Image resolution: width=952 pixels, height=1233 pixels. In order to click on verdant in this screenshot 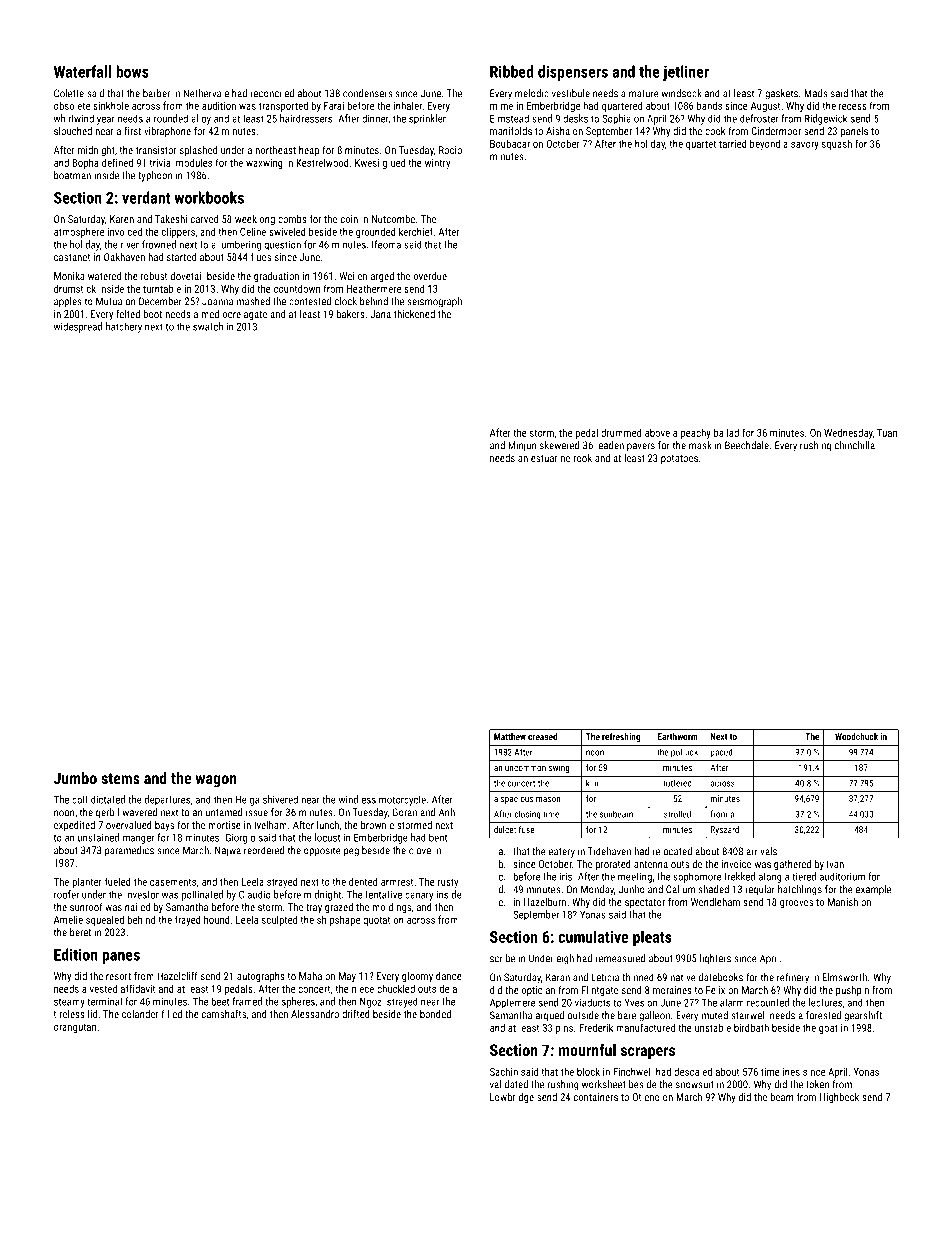, I will do `click(146, 197)`.
